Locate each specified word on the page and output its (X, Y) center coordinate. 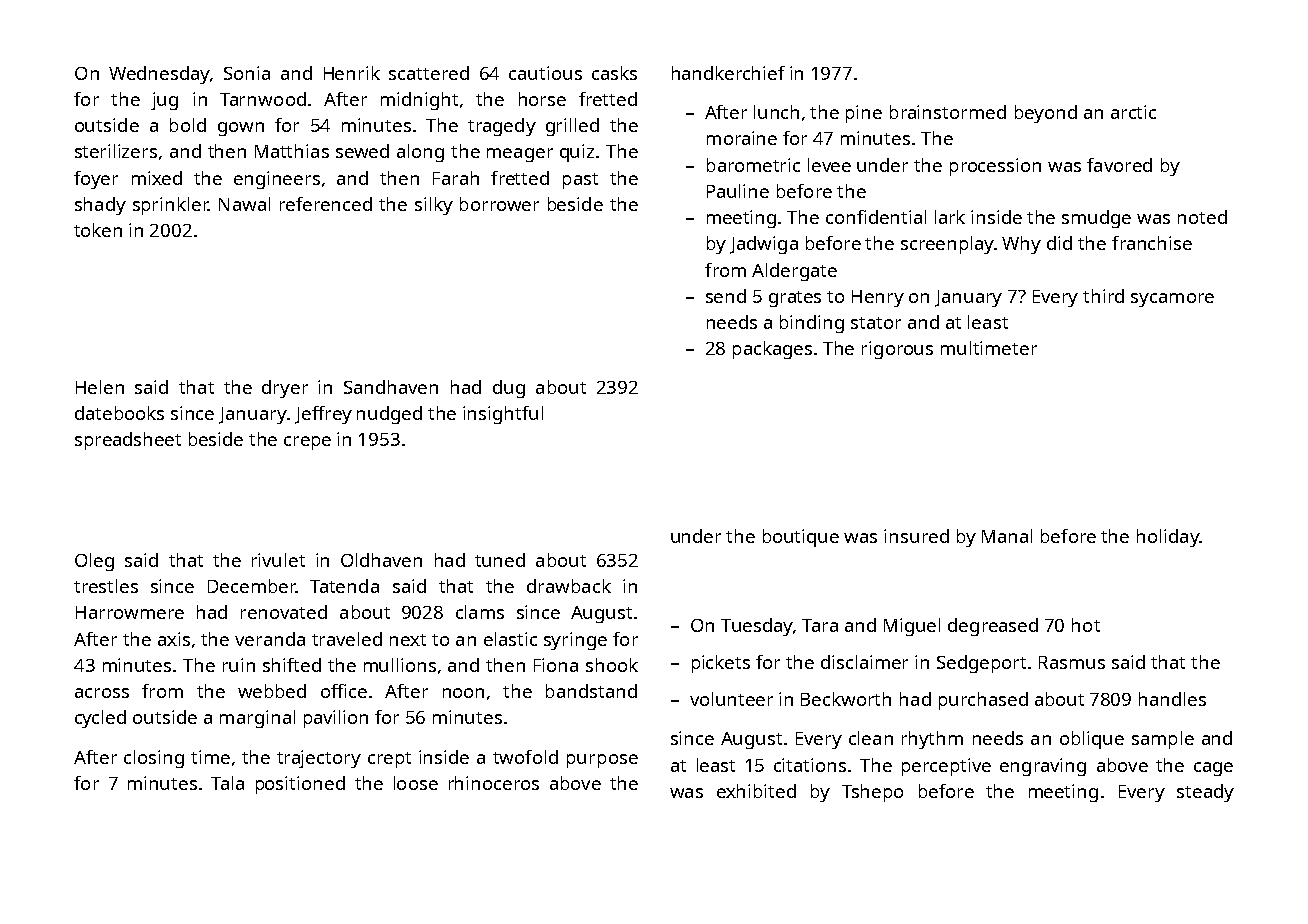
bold (188, 125)
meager (520, 155)
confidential (876, 217)
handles (1172, 699)
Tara (820, 625)
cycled (100, 719)
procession (995, 167)
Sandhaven (391, 387)
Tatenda (344, 586)
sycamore (1172, 300)
